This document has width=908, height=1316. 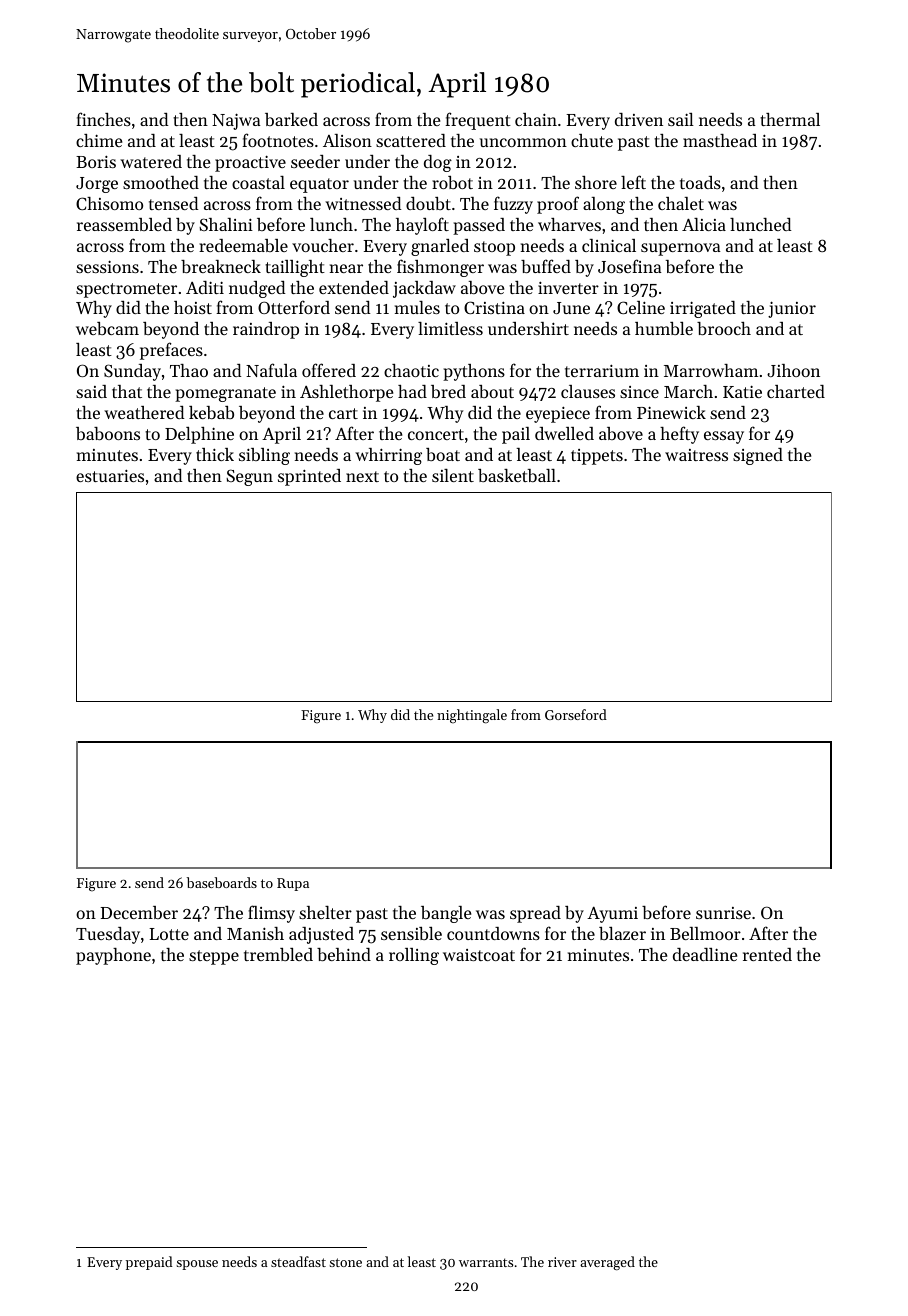 What do you see at coordinates (704, 224) in the document?
I see `Alicia` at bounding box center [704, 224].
